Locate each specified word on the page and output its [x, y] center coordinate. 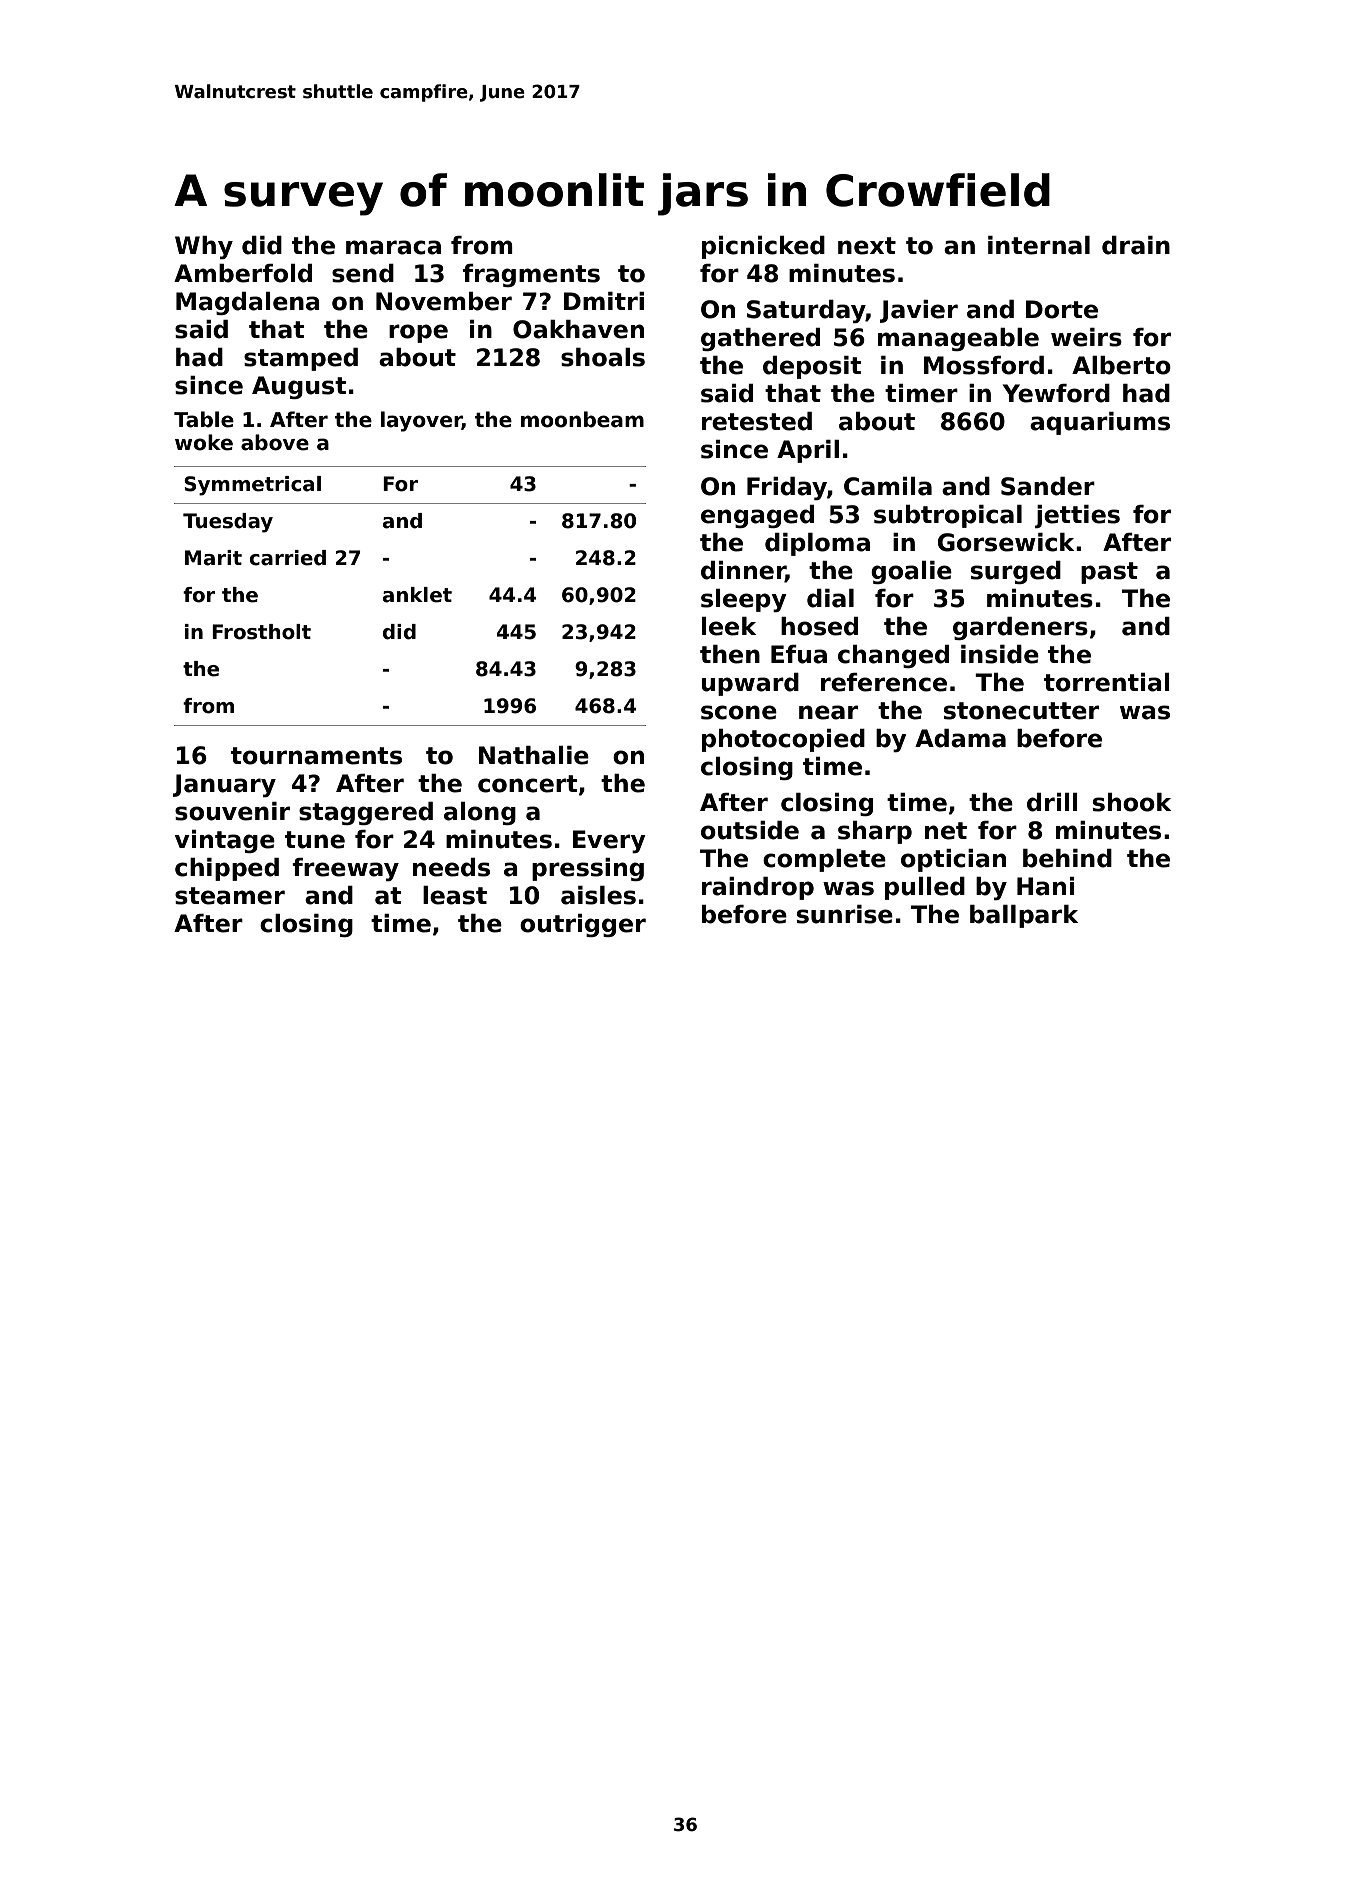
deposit [812, 367]
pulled [925, 888]
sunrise [845, 914]
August [299, 387]
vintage [225, 841]
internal [1039, 245]
